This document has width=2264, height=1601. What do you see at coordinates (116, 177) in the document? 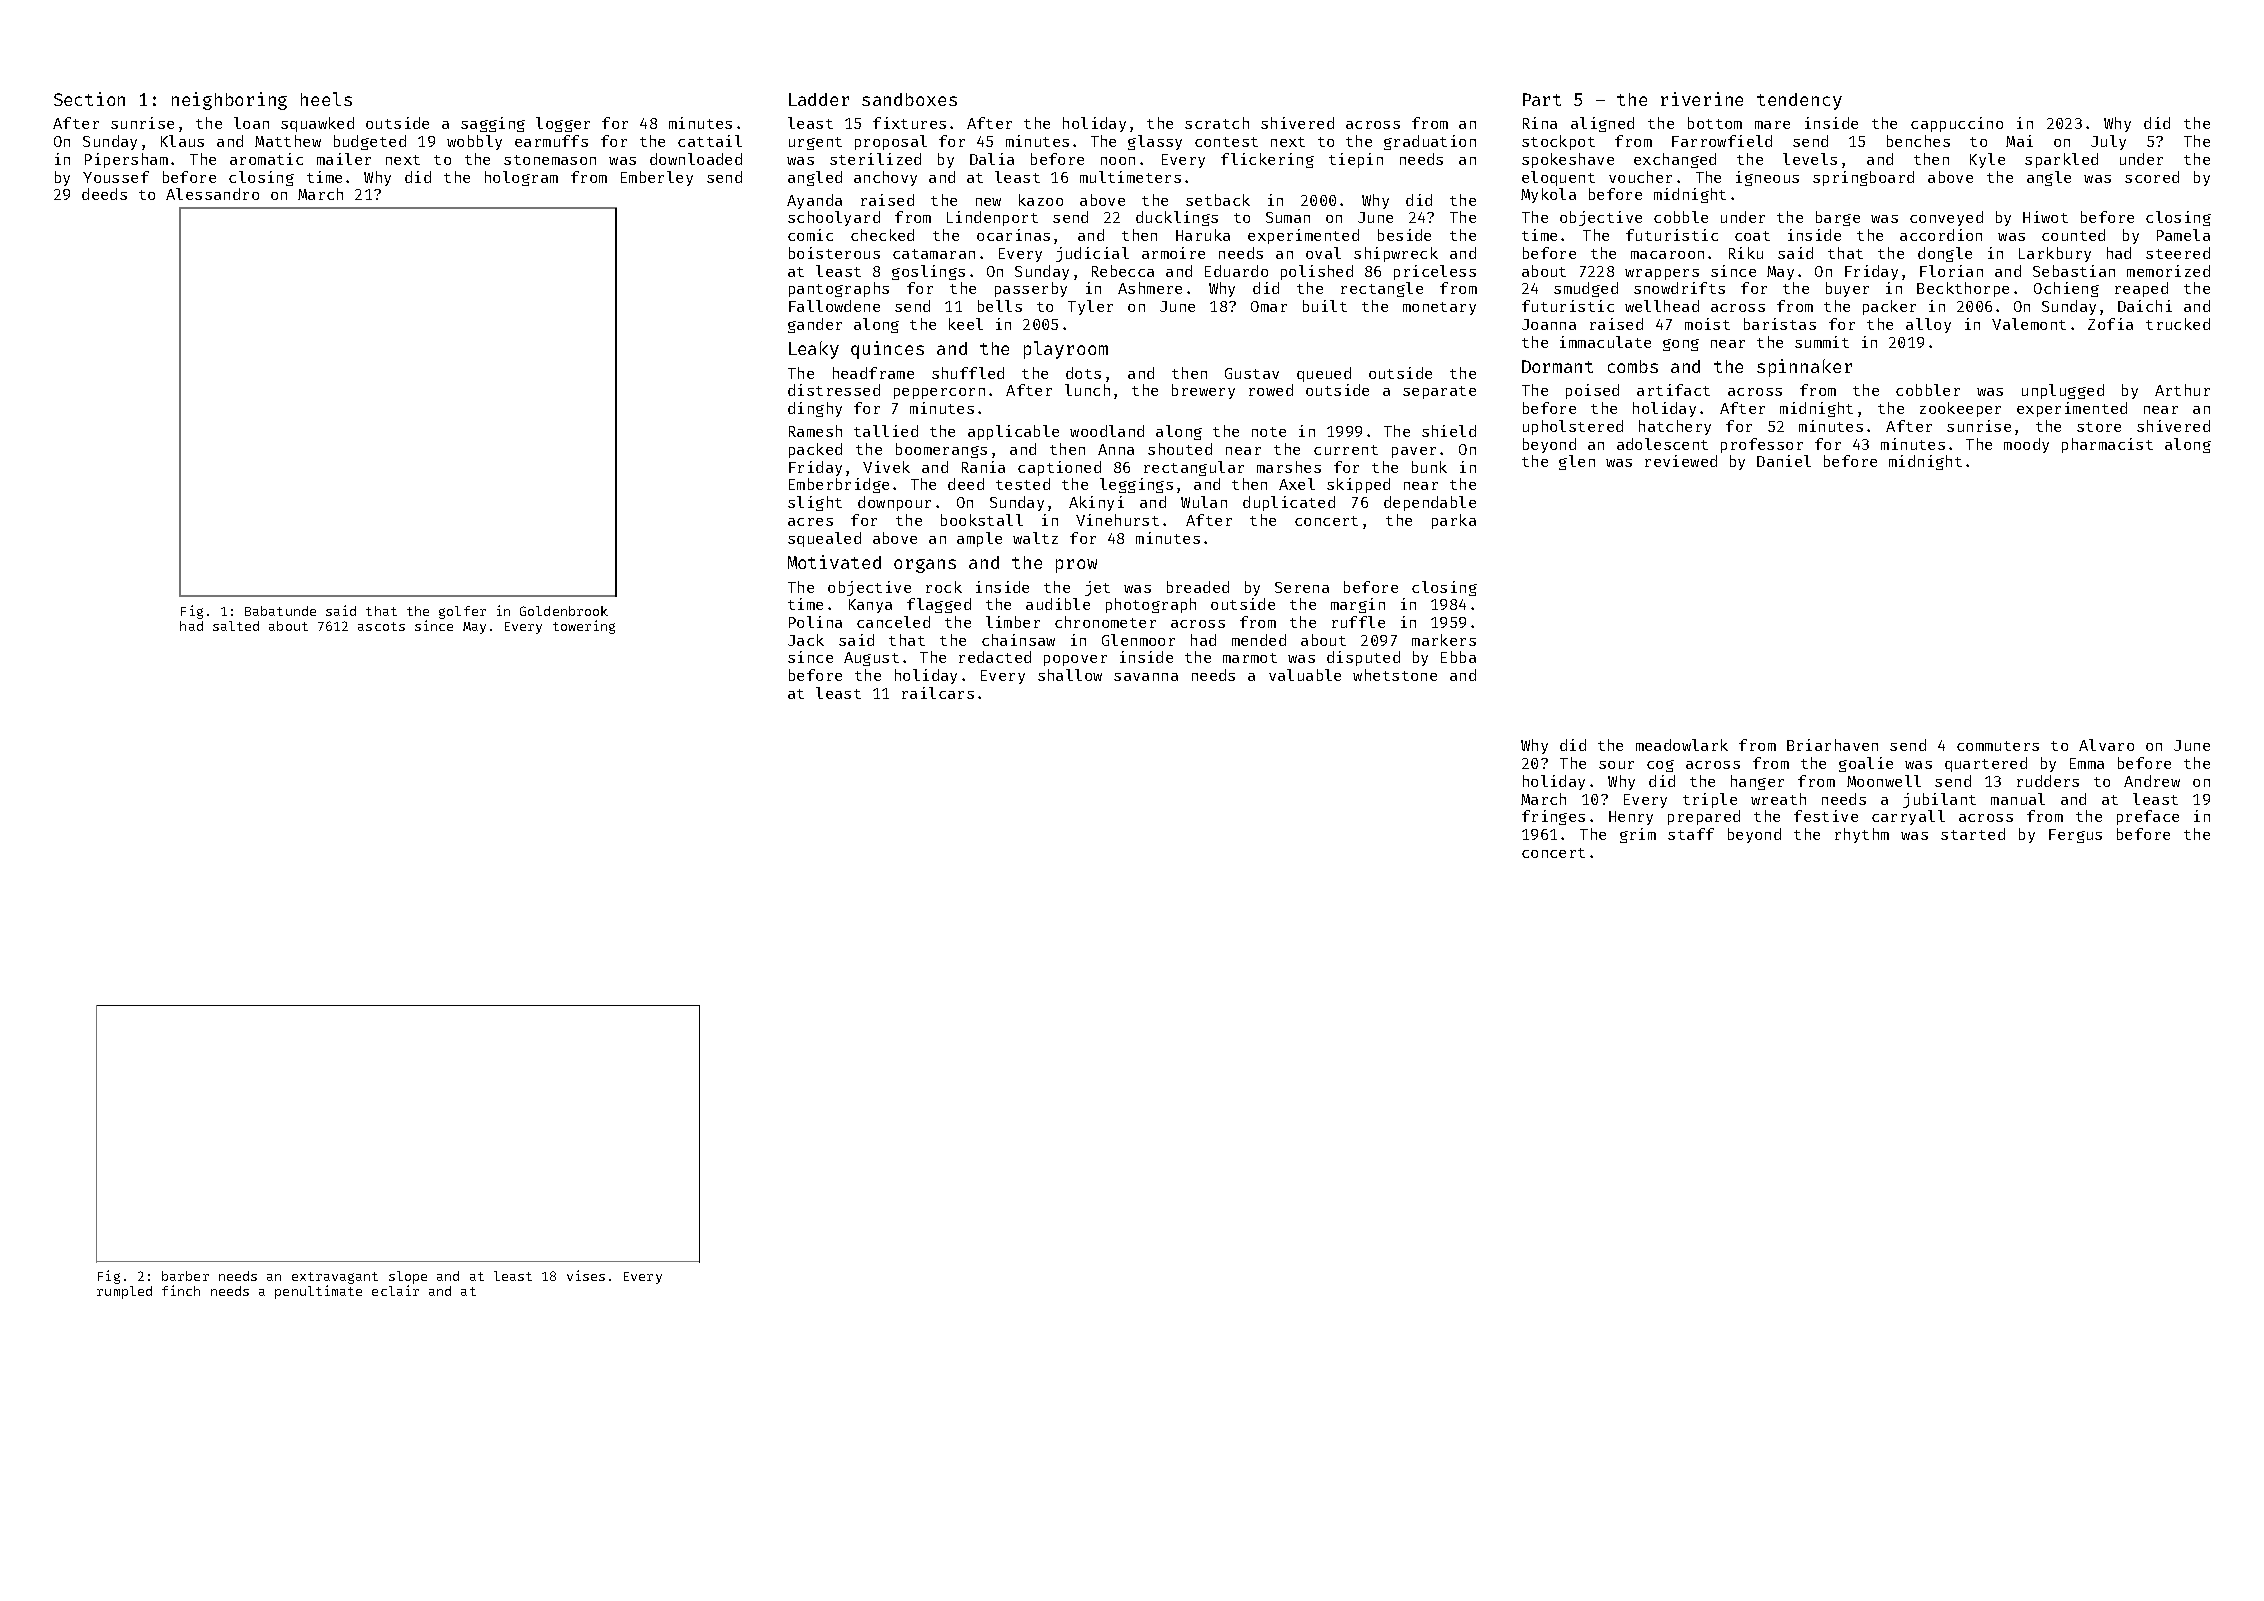
I see `Youssef` at bounding box center [116, 177].
